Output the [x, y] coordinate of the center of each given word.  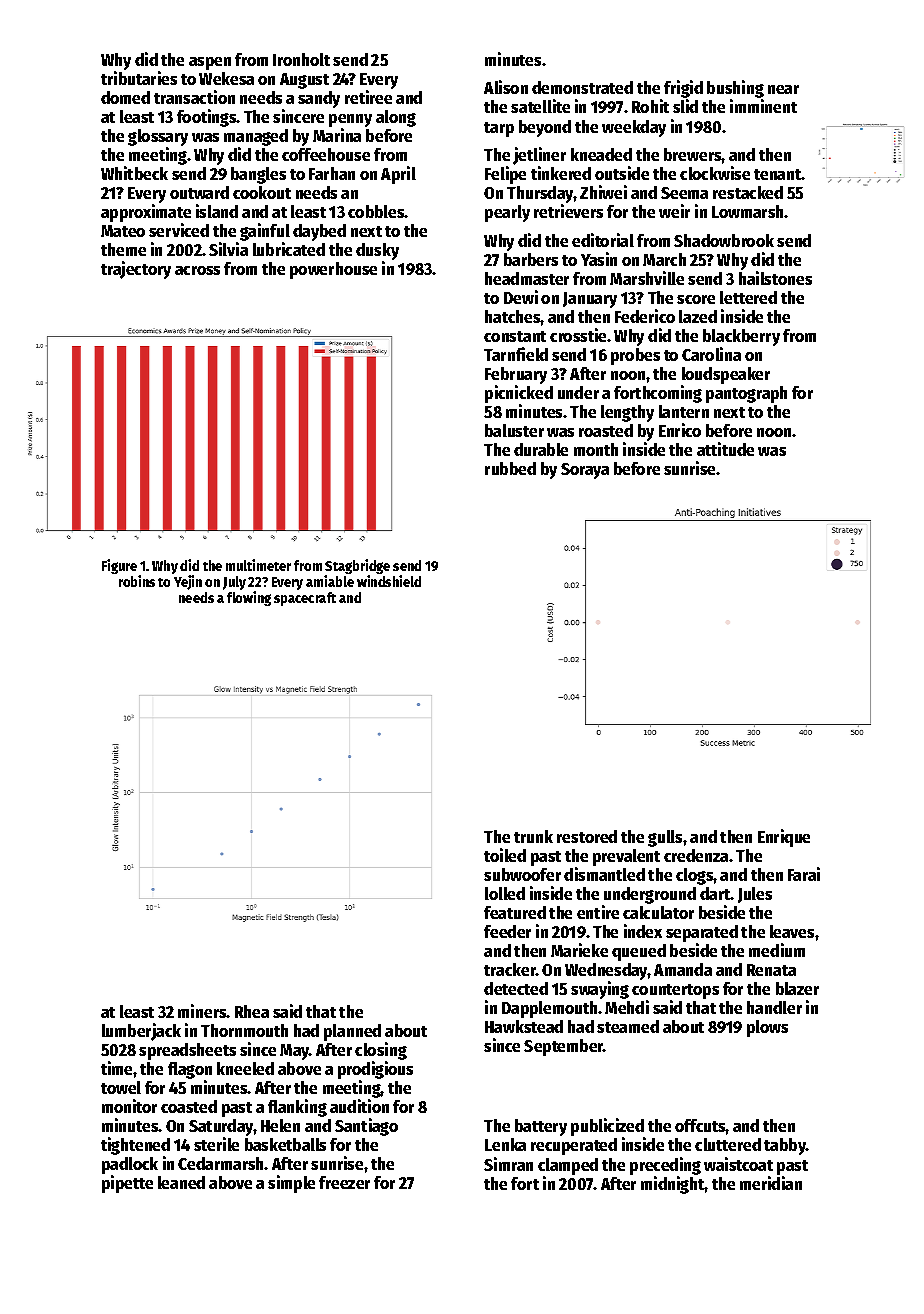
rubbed [510, 468]
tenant [778, 174]
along [396, 118]
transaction [194, 97]
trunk [533, 836]
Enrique [784, 838]
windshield [389, 581]
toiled [505, 855]
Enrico [680, 430]
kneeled [245, 1068]
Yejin [188, 582]
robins [137, 581]
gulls [665, 838]
